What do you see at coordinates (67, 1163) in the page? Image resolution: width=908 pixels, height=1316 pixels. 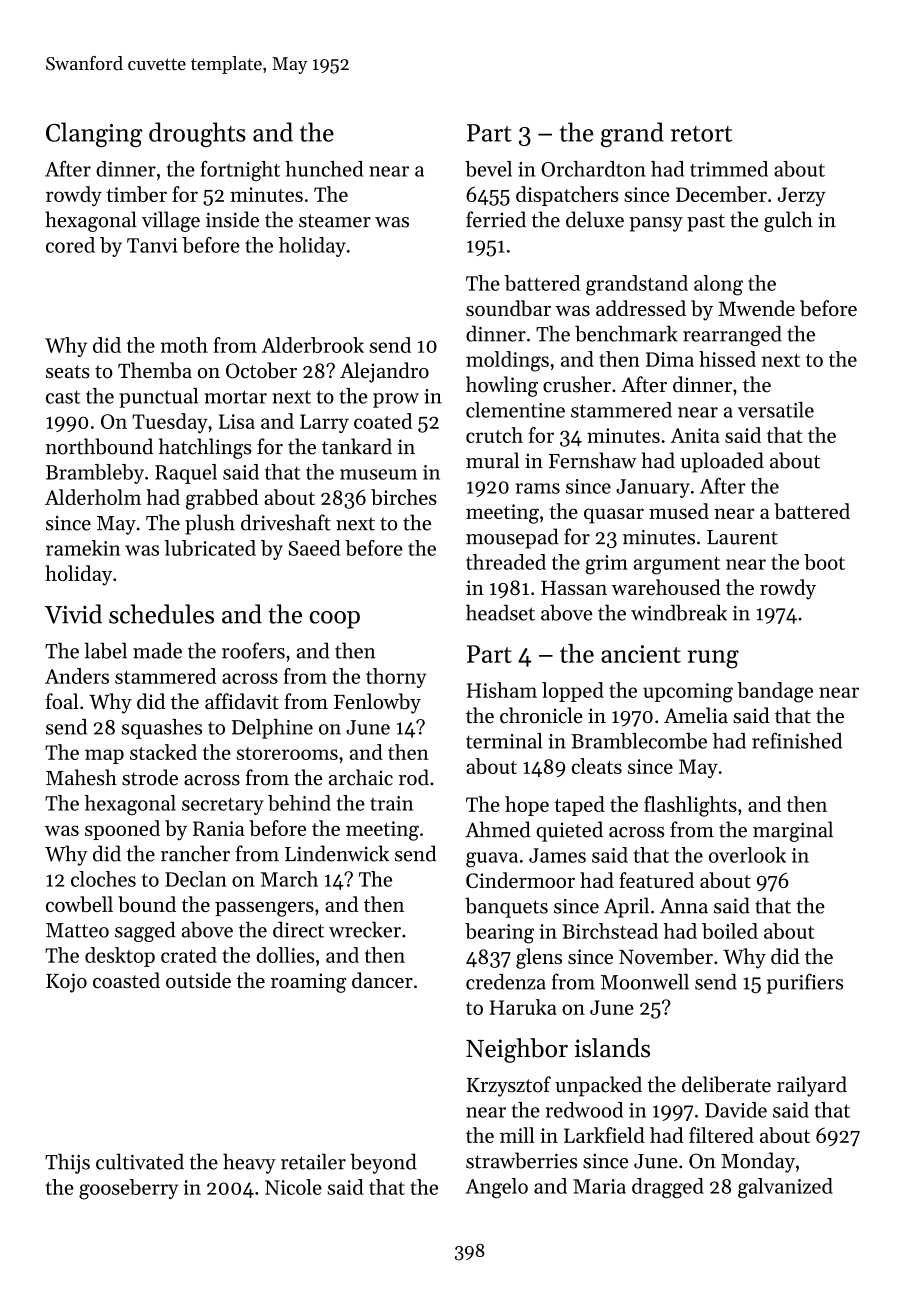 I see `Thijs` at bounding box center [67, 1163].
